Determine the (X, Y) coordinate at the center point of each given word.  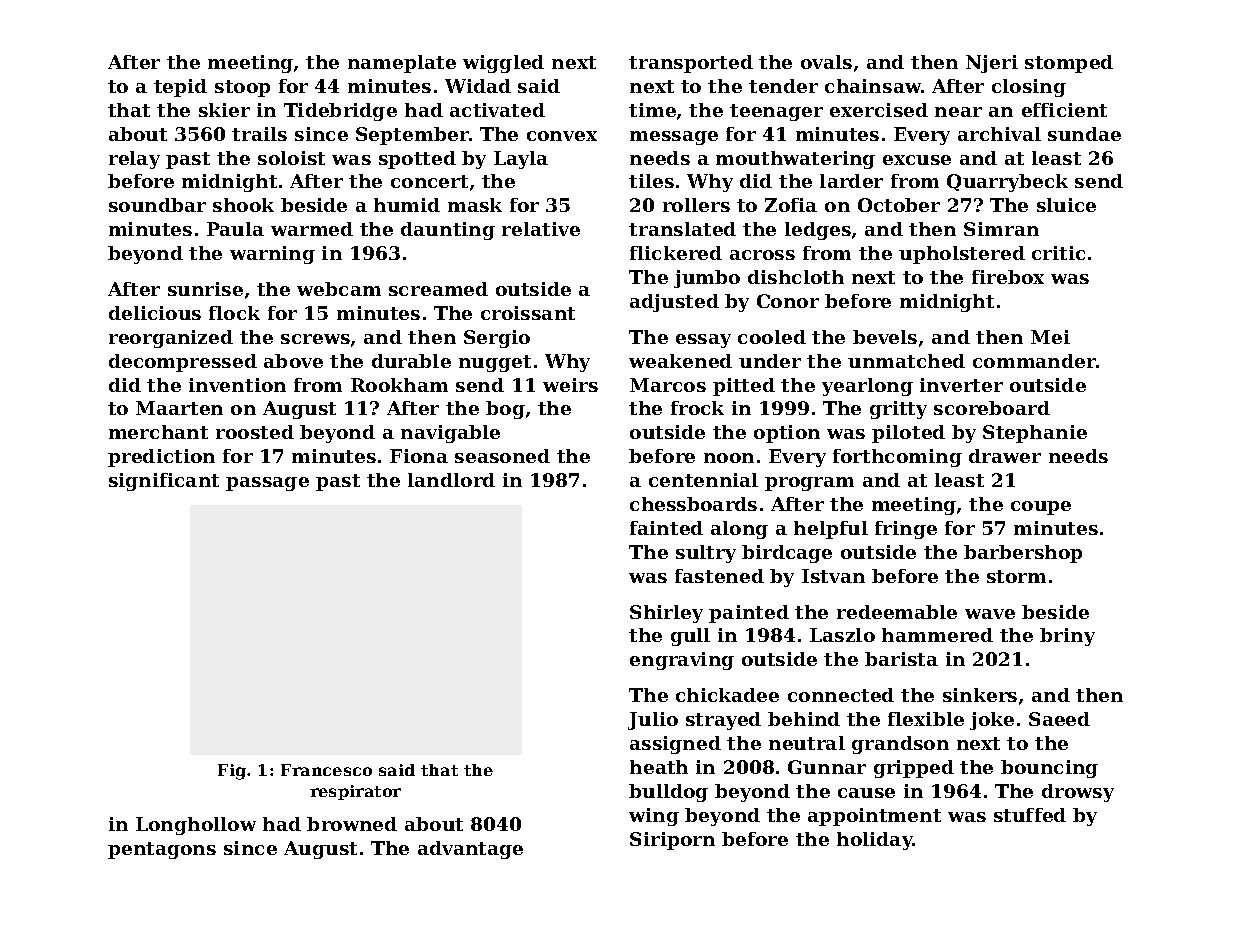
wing (654, 817)
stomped (1069, 64)
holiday (875, 841)
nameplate (402, 64)
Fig (232, 772)
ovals (826, 62)
